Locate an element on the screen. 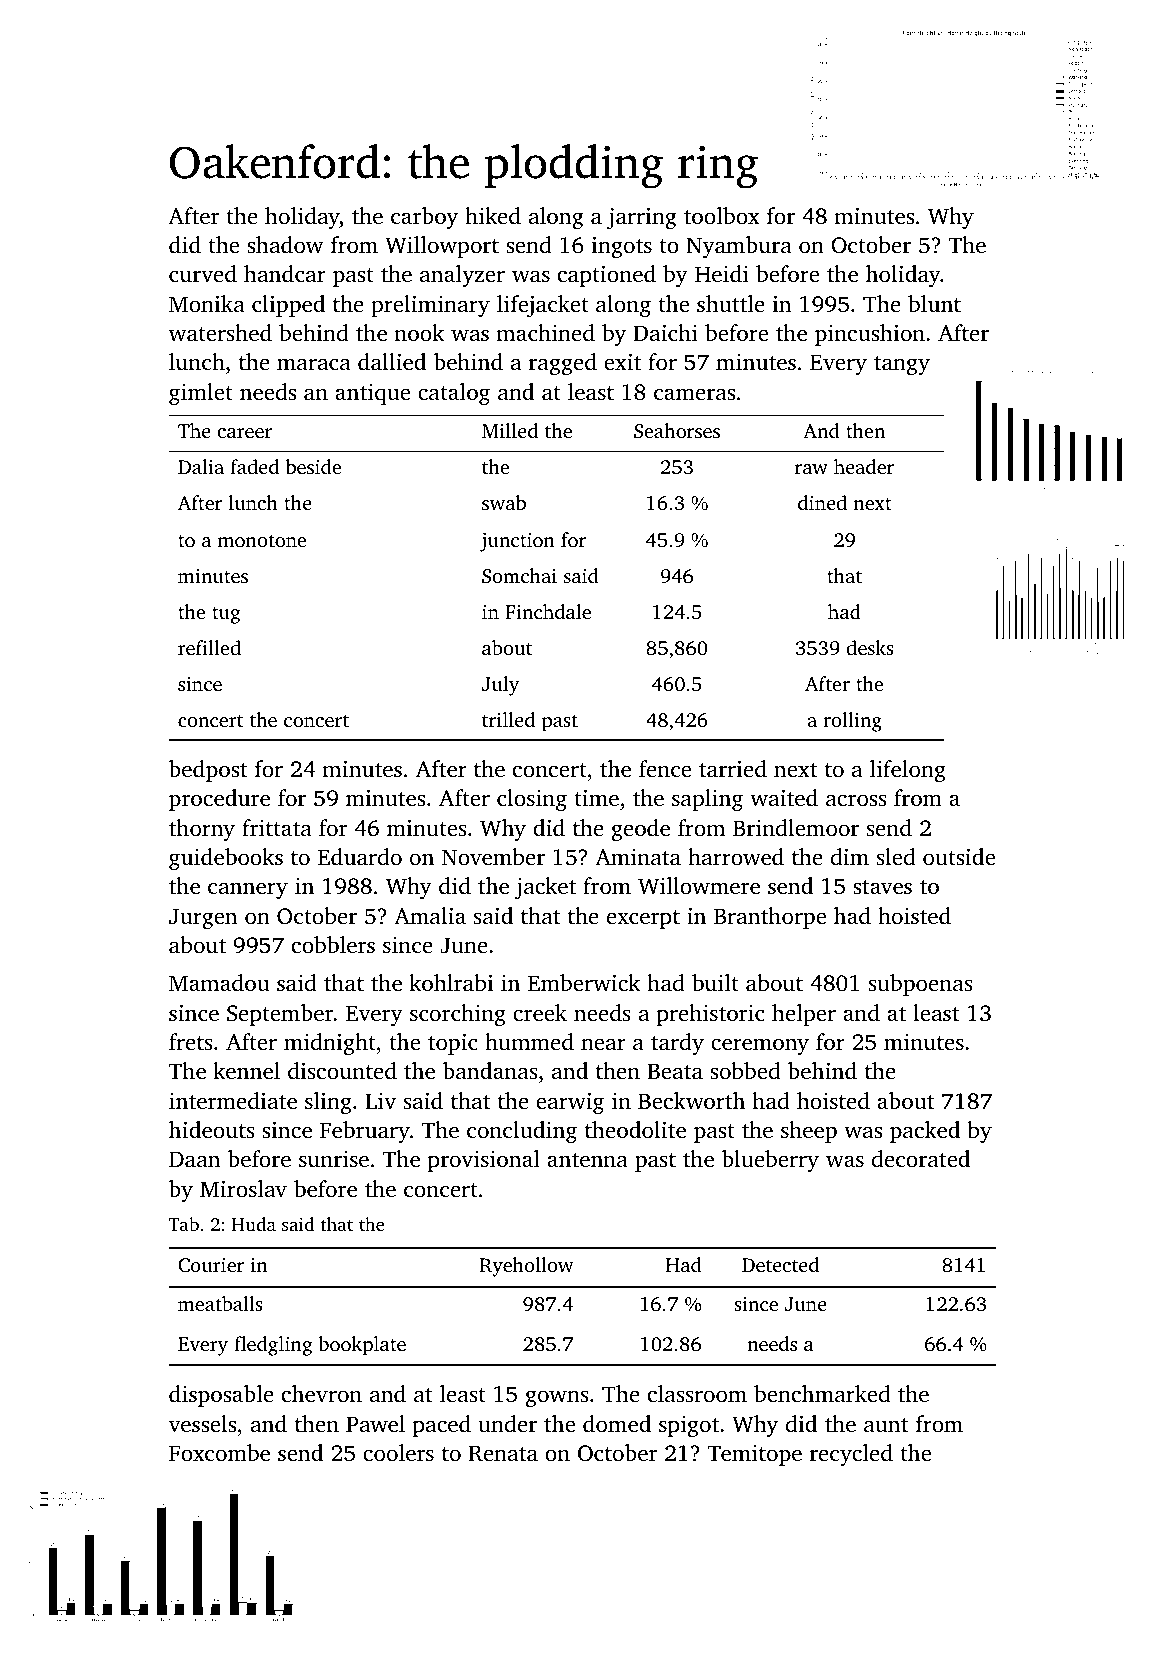 The image size is (1165, 1654). kohlrabi is located at coordinates (451, 983).
